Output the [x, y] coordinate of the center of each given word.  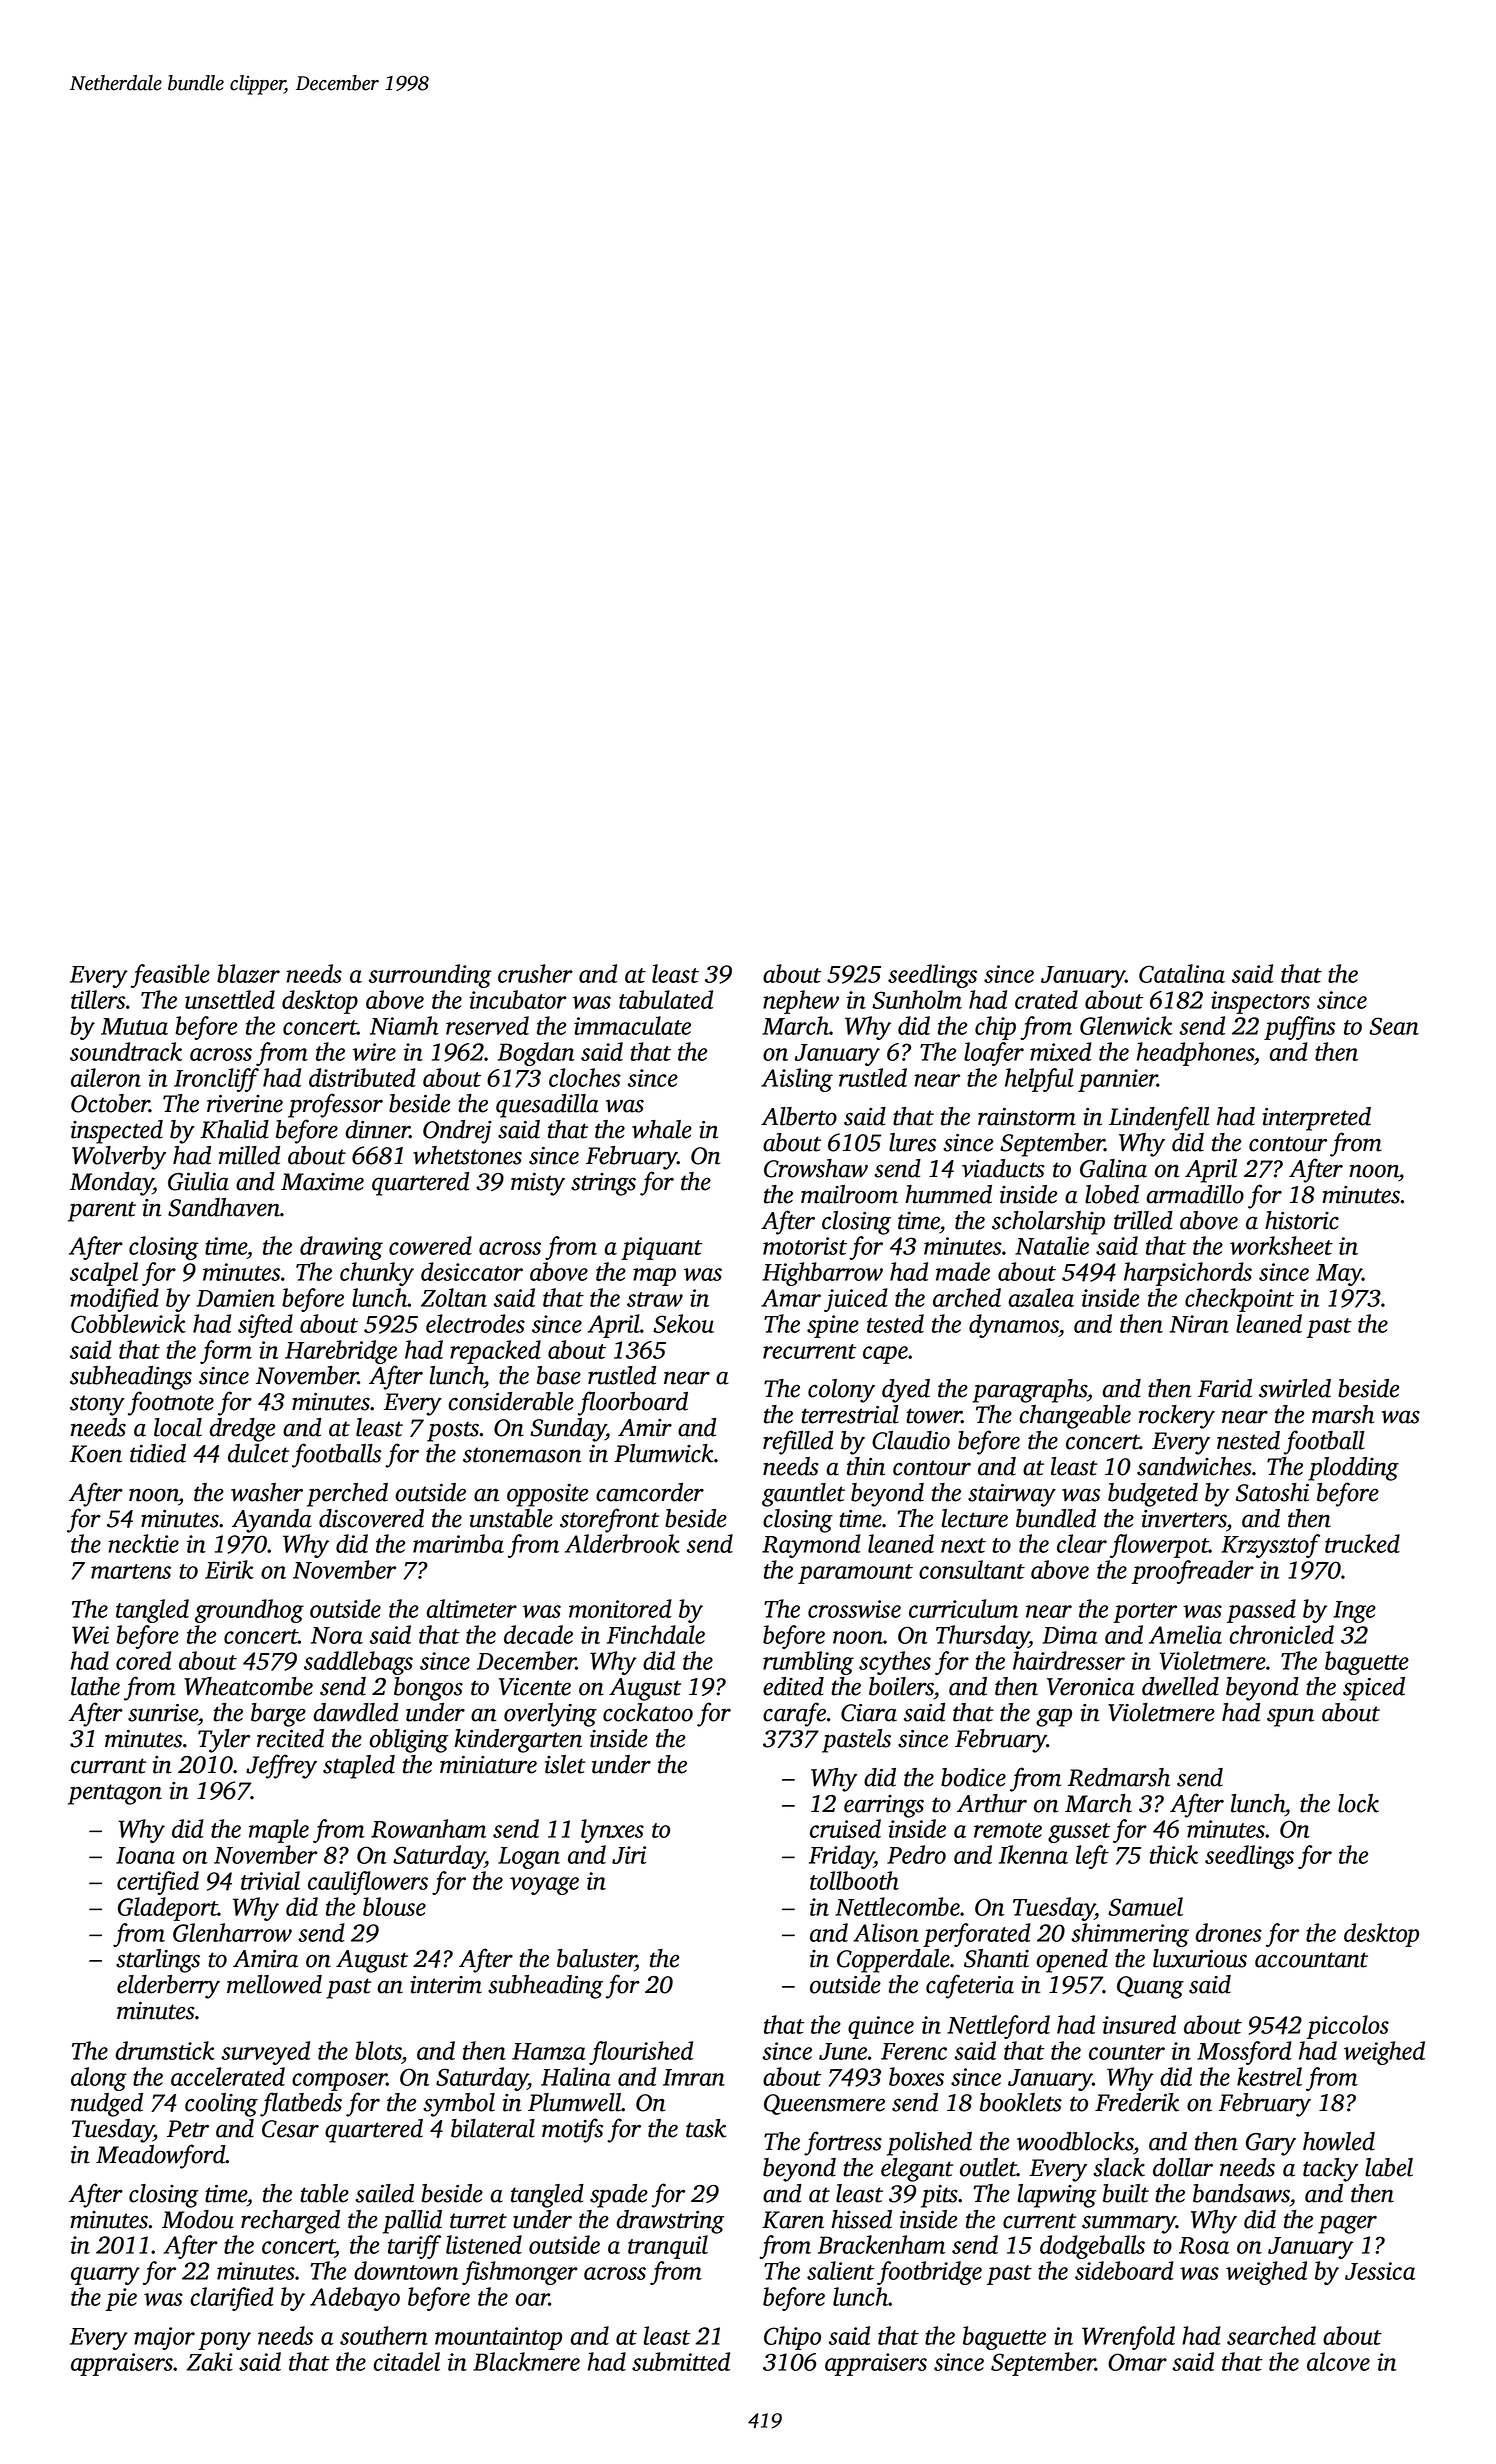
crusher [535, 973]
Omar [1137, 2362]
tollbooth [854, 1880]
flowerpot [1159, 1546]
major [164, 2338]
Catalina [1182, 973]
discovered [371, 1518]
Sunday [568, 1430]
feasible [170, 976]
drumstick [165, 2050]
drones [1229, 1932]
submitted [681, 2361]
